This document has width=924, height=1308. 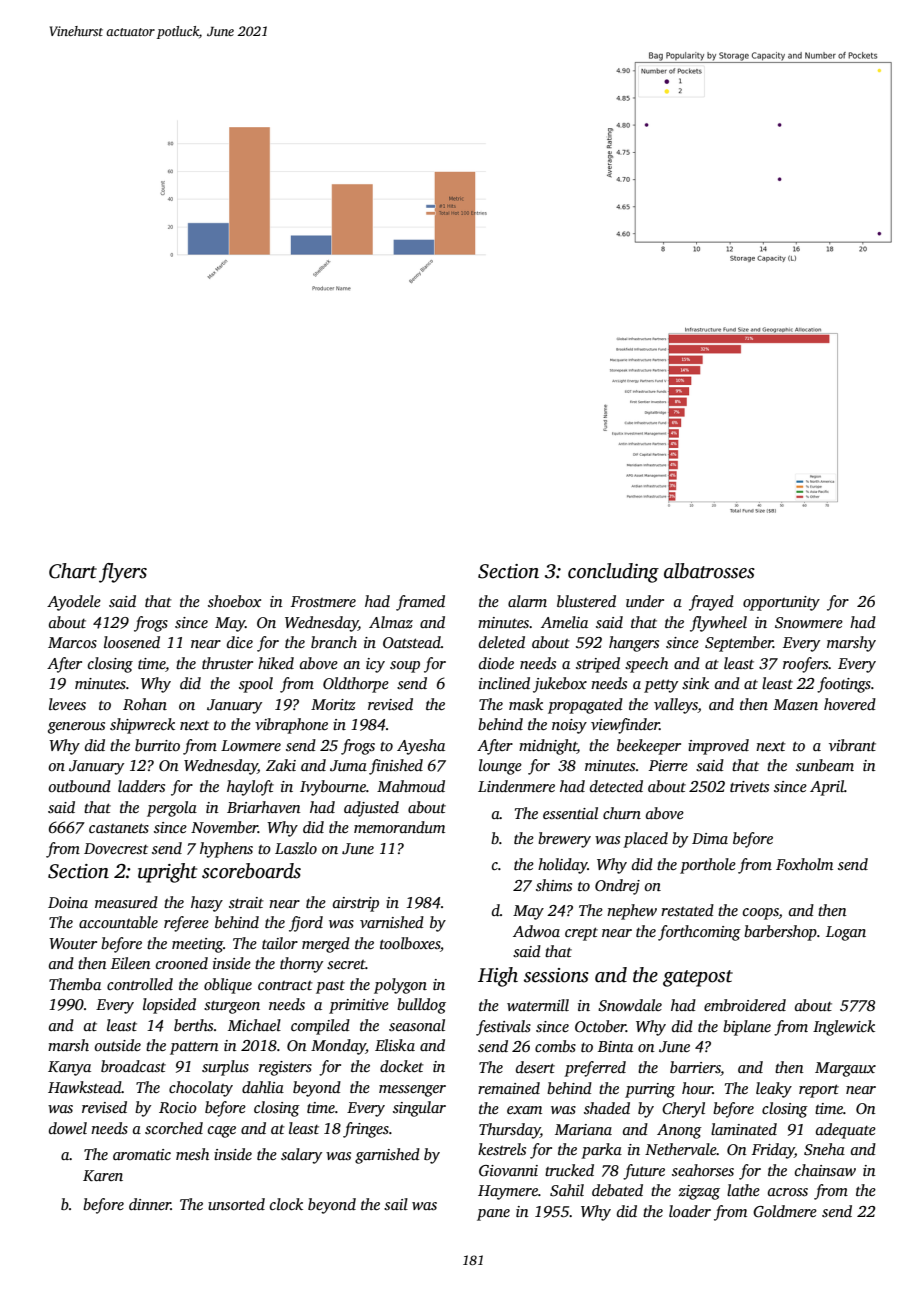 I want to click on porthole, so click(x=708, y=866).
